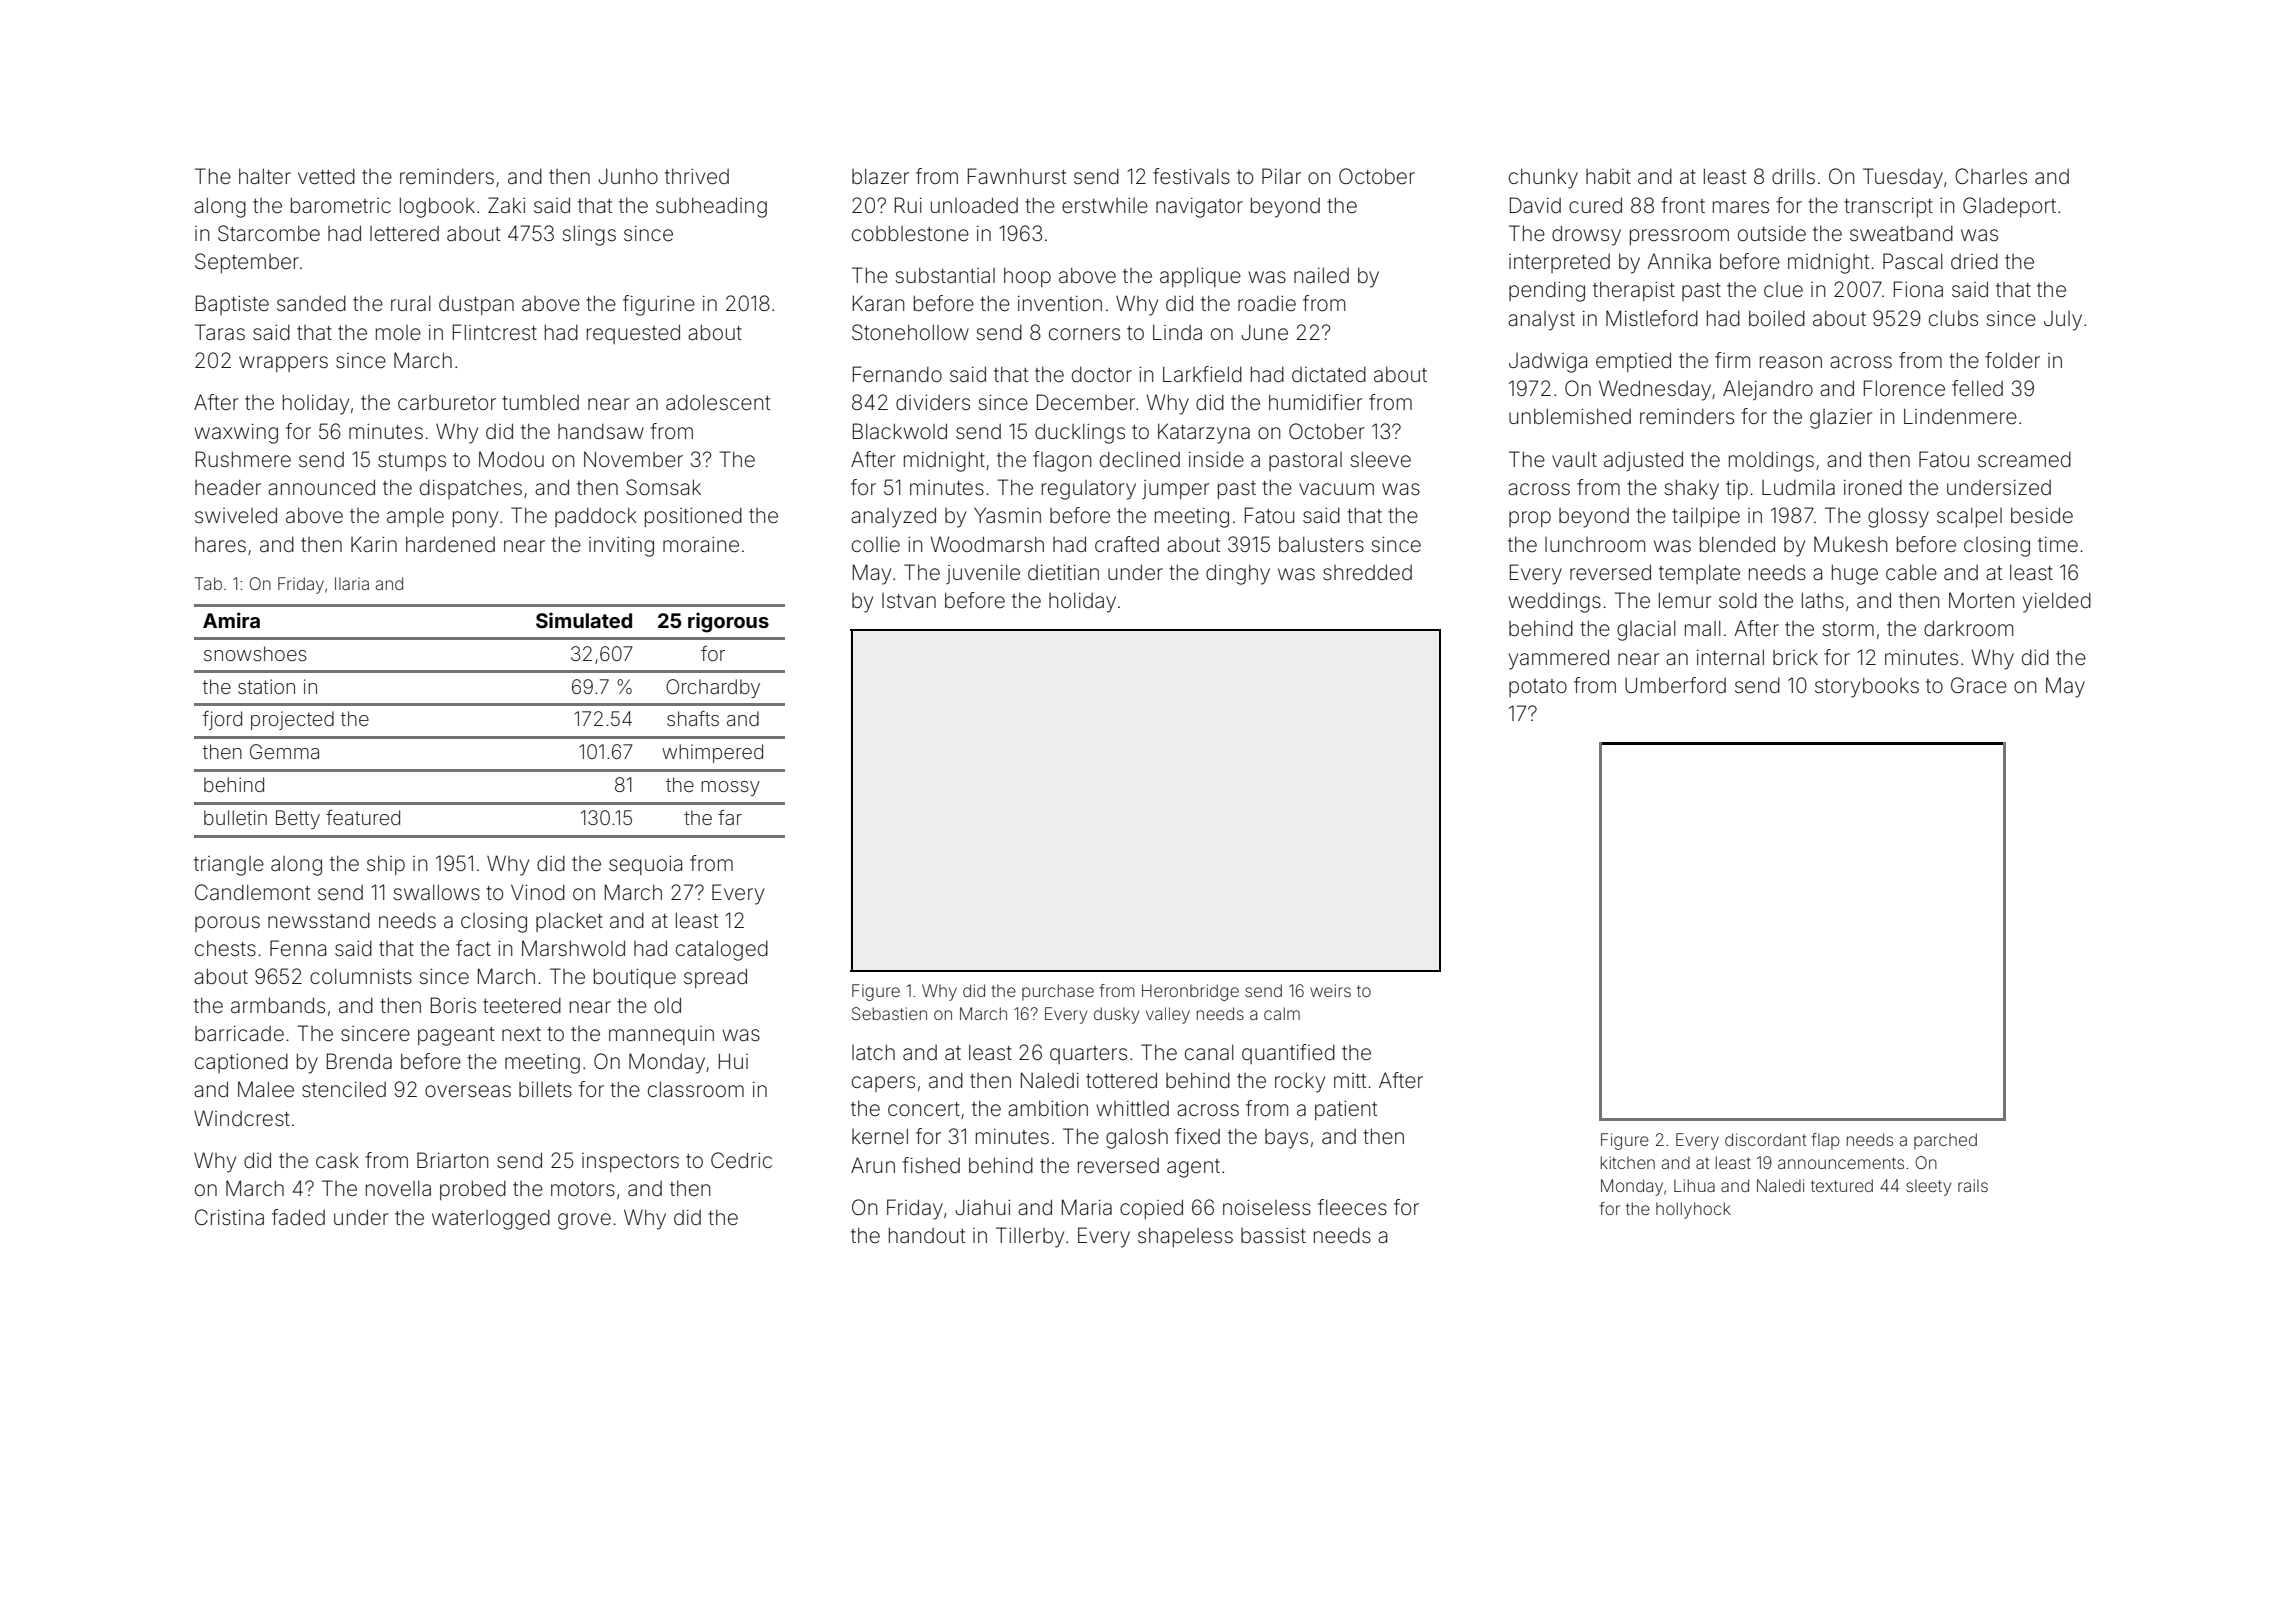  I want to click on Wednesday, so click(1655, 390).
